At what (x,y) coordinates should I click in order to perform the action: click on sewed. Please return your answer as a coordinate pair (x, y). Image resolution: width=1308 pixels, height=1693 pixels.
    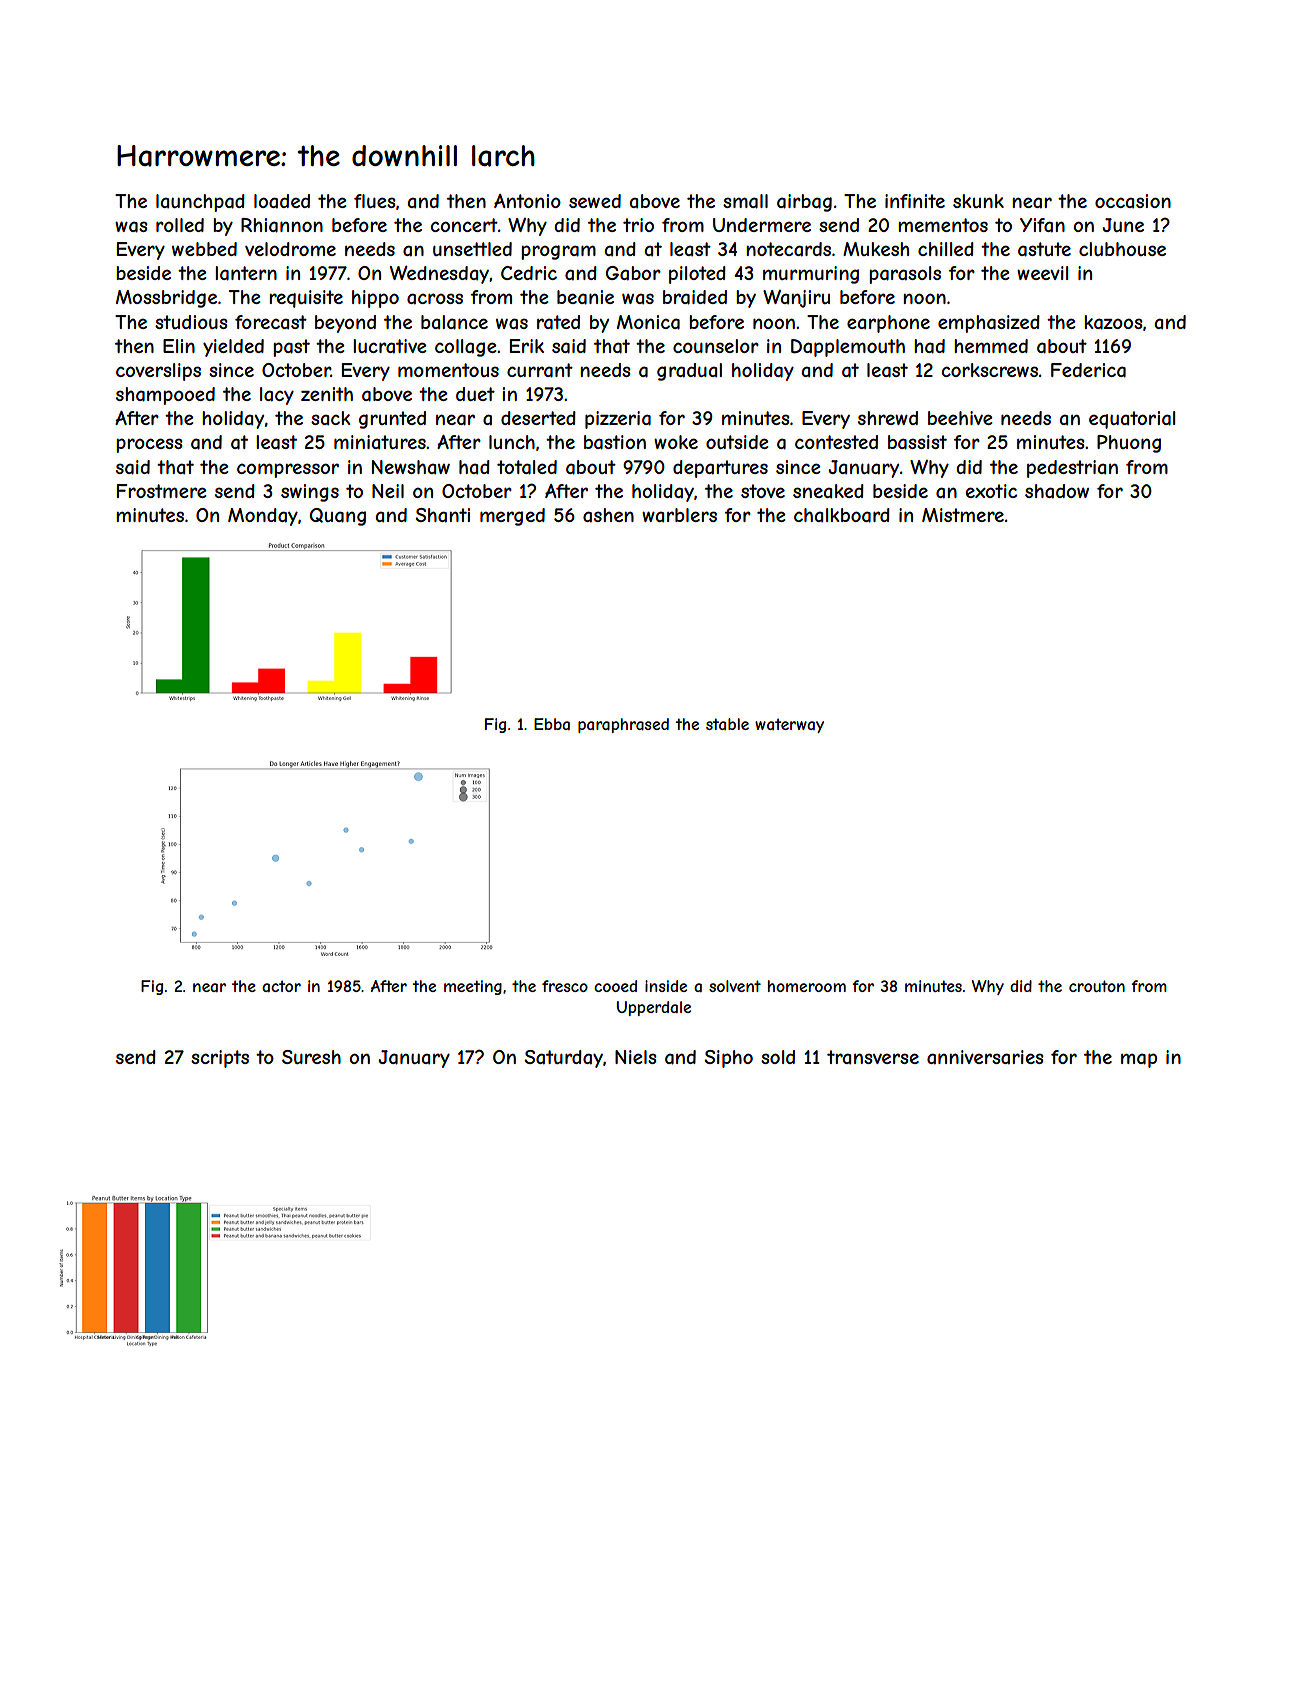
    Looking at the image, I should click on (595, 201).
